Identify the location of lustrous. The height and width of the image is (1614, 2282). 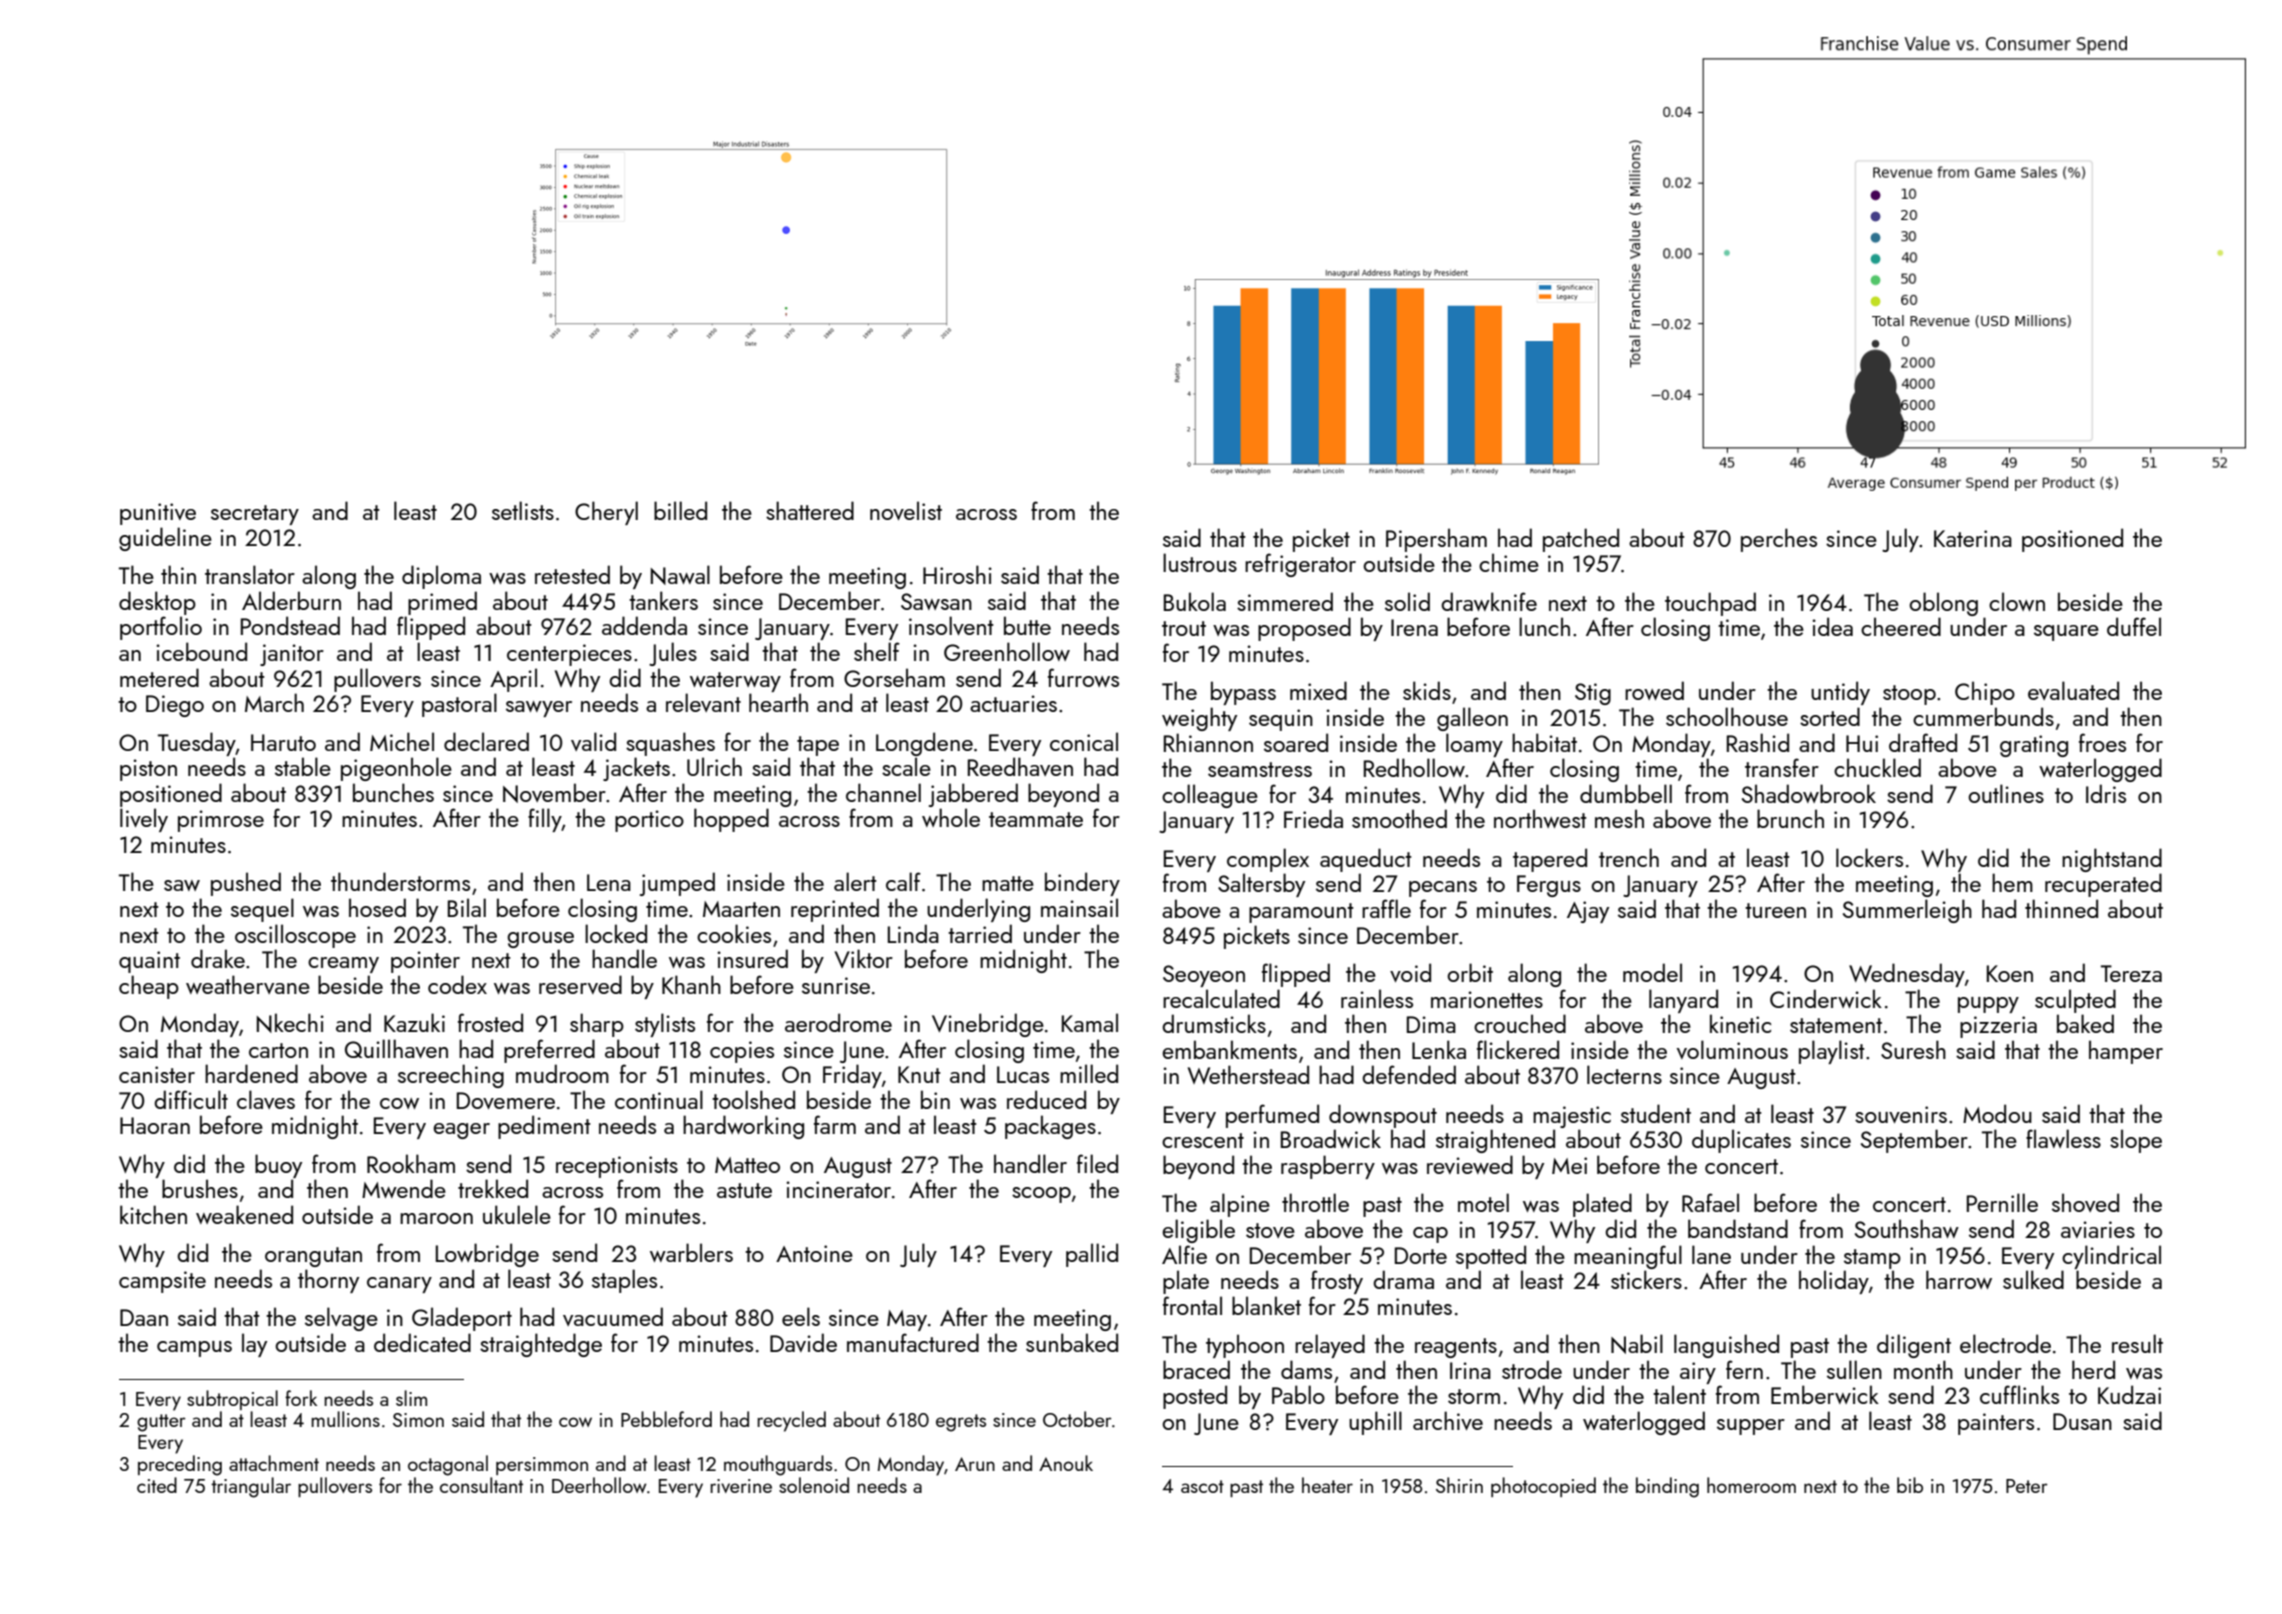
(1200, 562).
